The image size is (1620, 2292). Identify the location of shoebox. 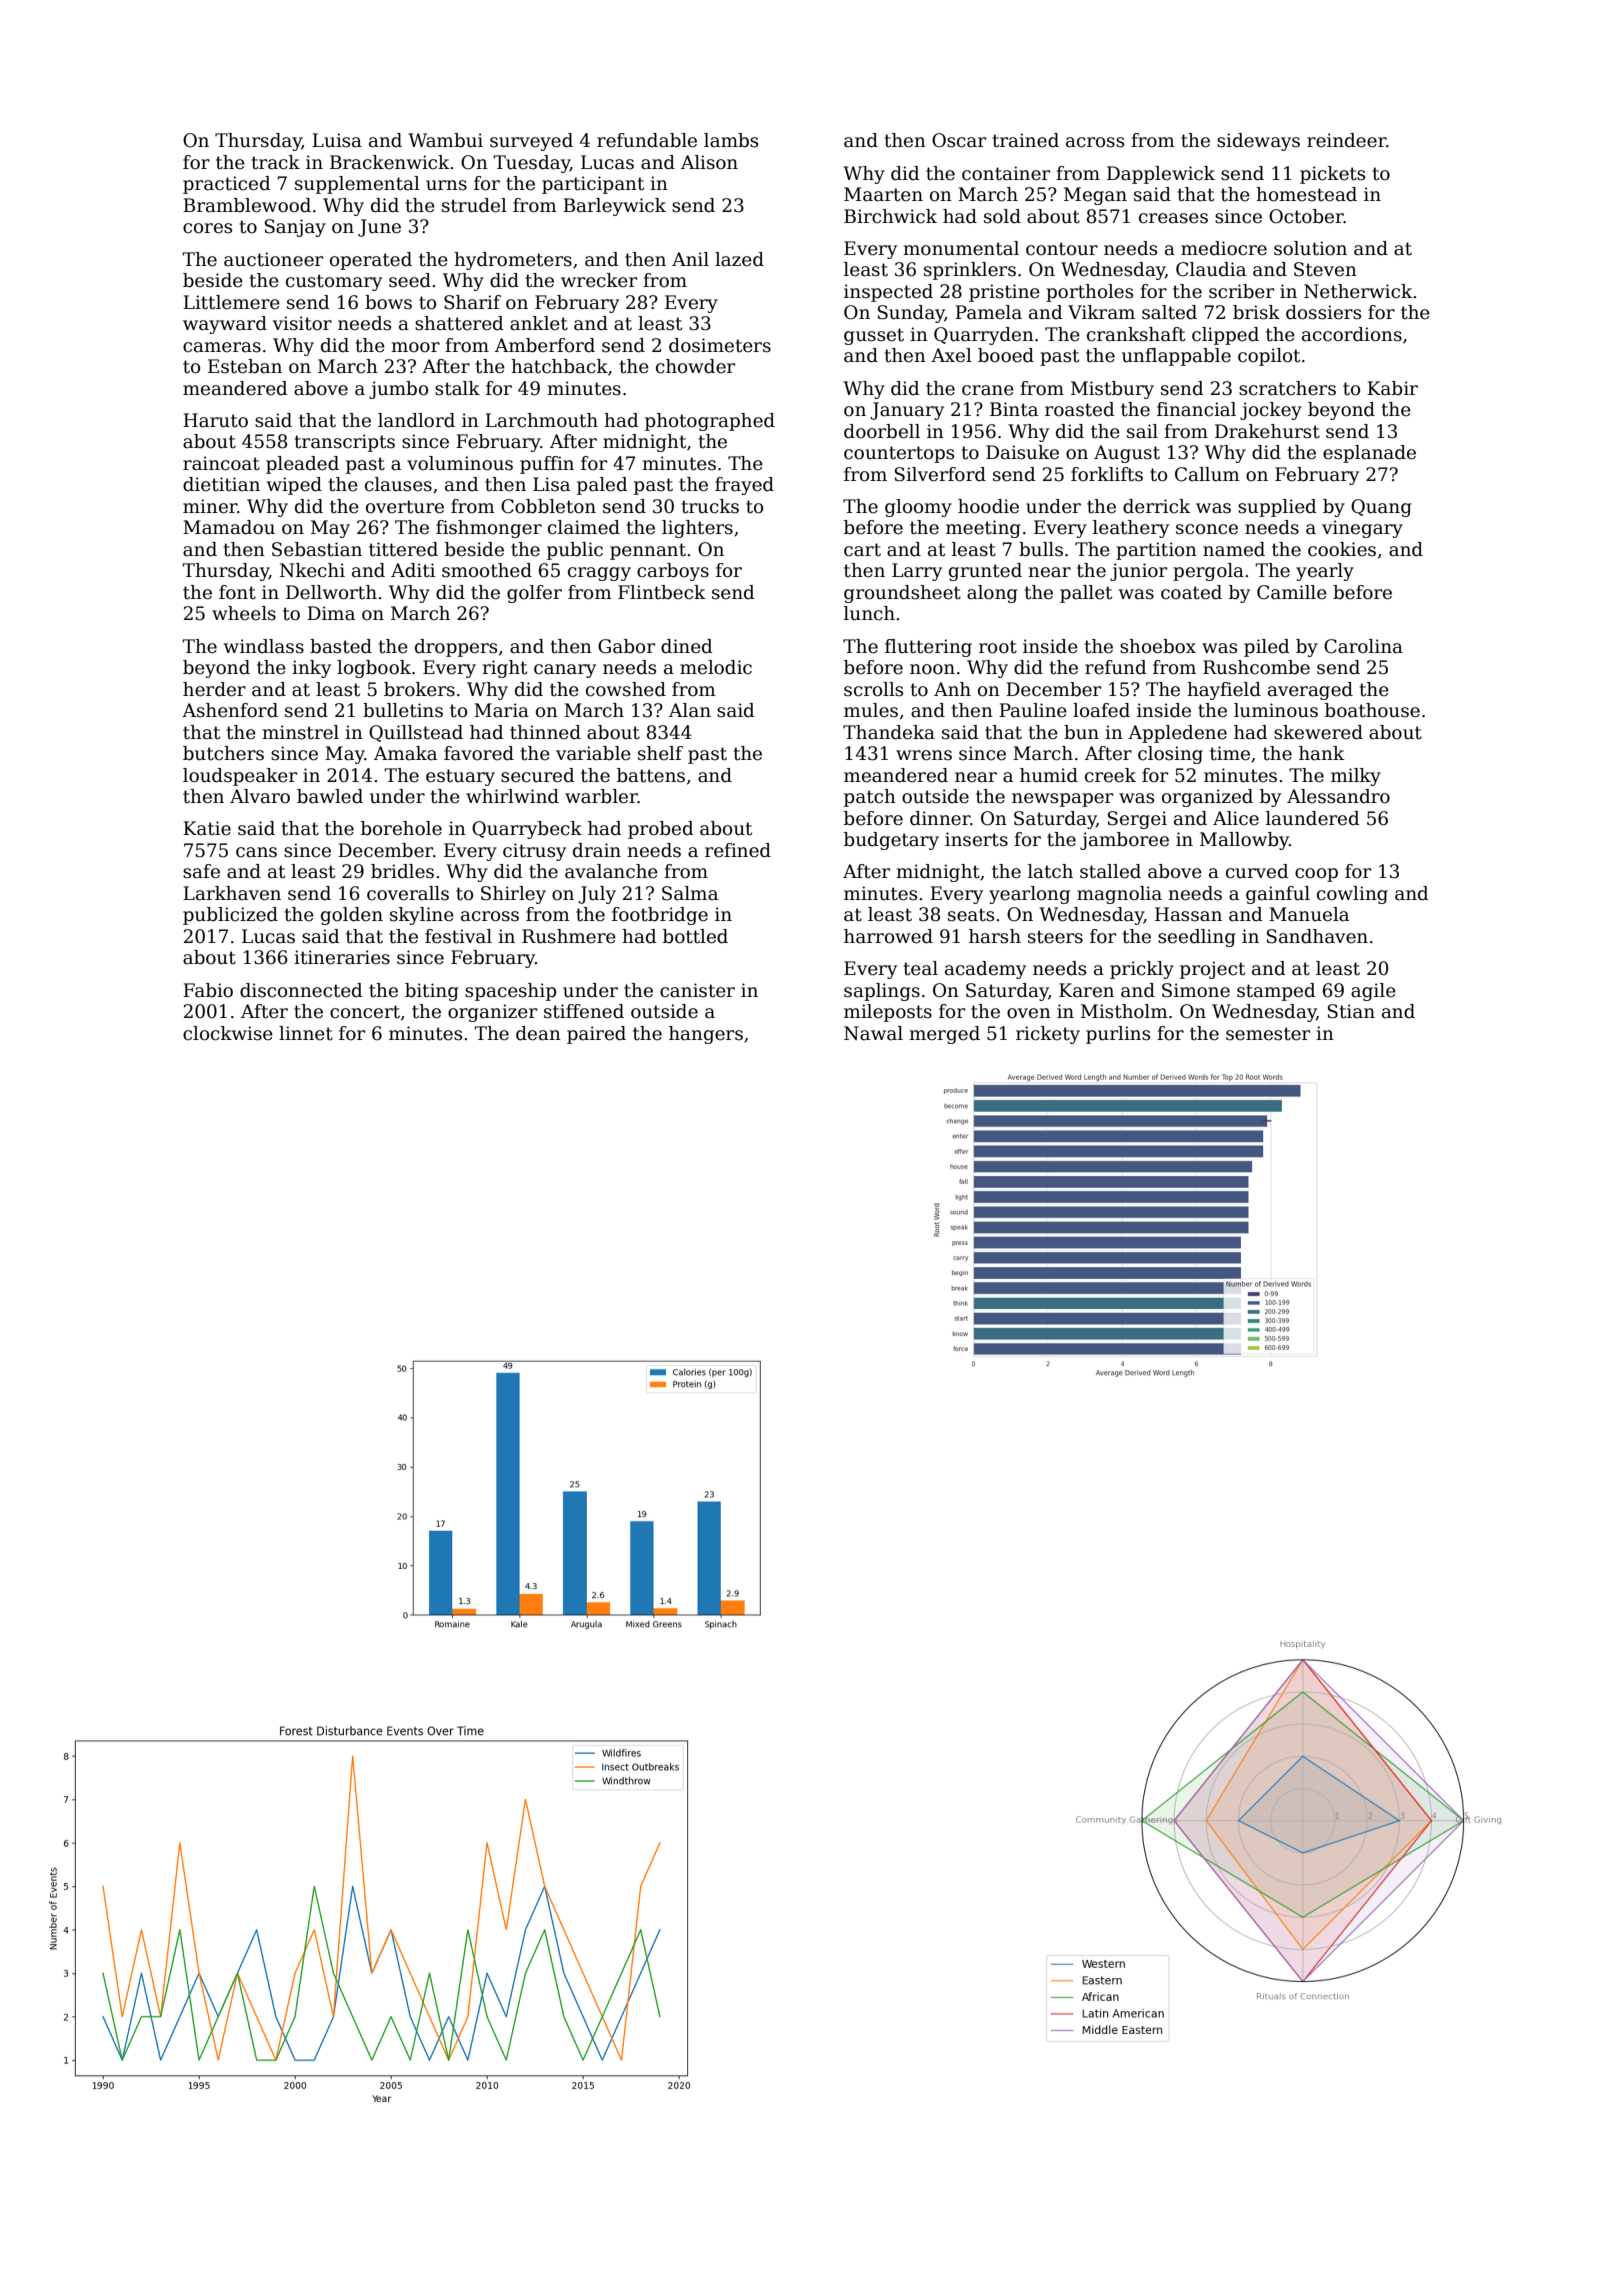
(1158, 646).
